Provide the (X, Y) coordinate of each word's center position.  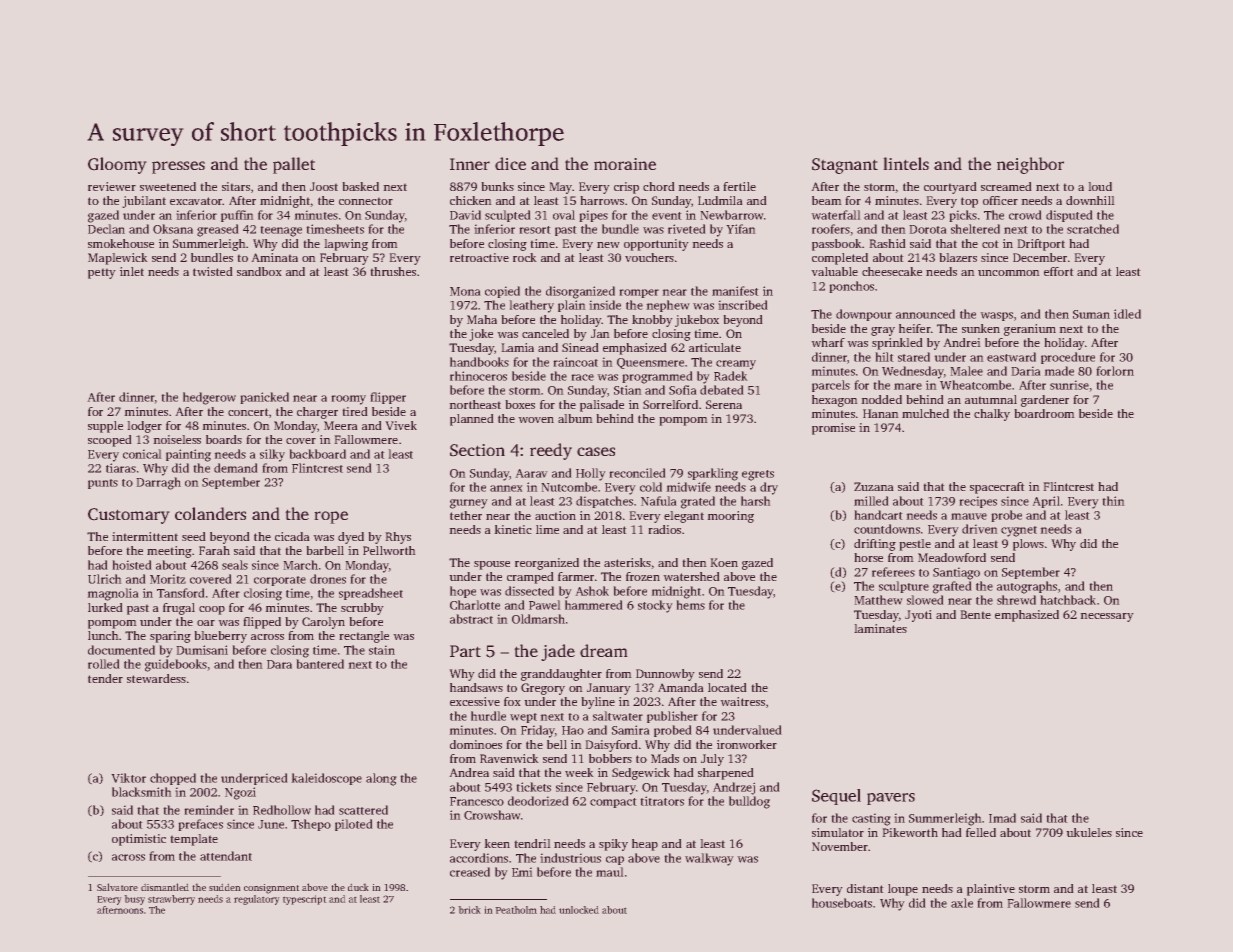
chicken (471, 200)
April (1046, 502)
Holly (591, 474)
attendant (226, 856)
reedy (551, 451)
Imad (1002, 818)
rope (331, 517)
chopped (173, 779)
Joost (324, 186)
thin (1113, 501)
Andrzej (734, 788)
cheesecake (892, 271)
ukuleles (1089, 832)
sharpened (726, 774)
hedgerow (209, 398)
